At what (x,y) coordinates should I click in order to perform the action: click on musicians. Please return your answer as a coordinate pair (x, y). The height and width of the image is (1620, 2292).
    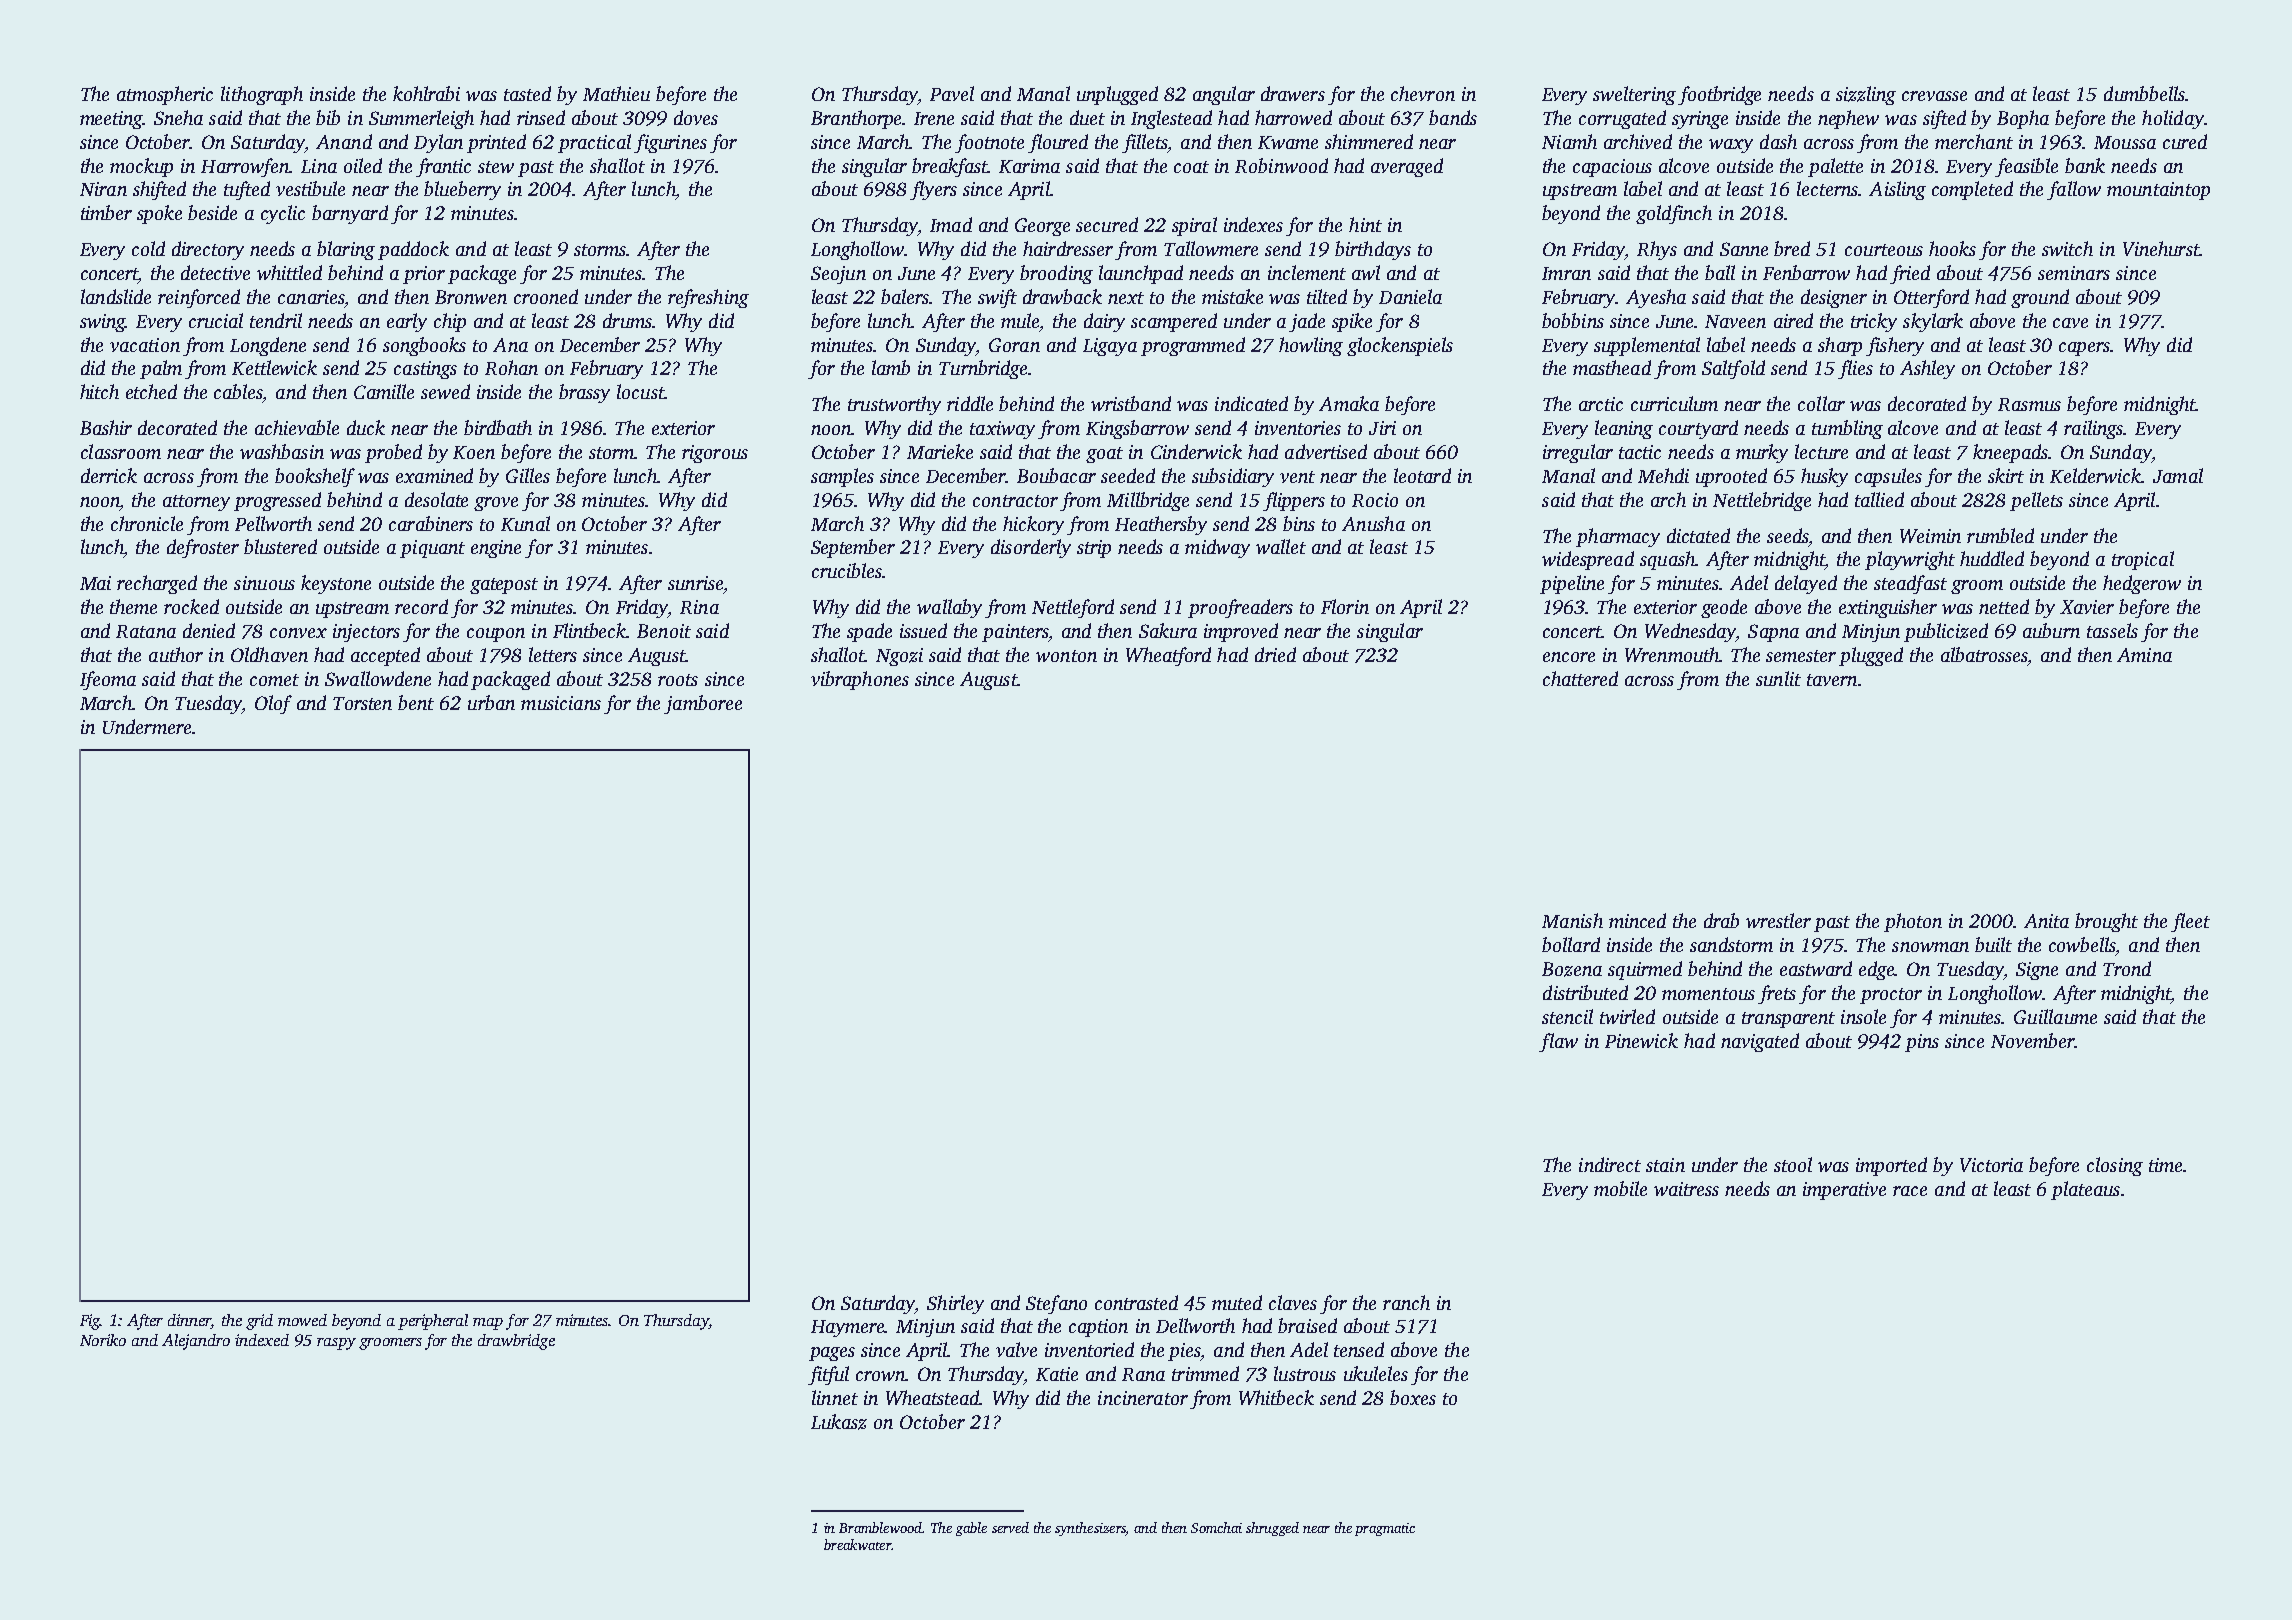
    Looking at the image, I should click on (561, 703).
